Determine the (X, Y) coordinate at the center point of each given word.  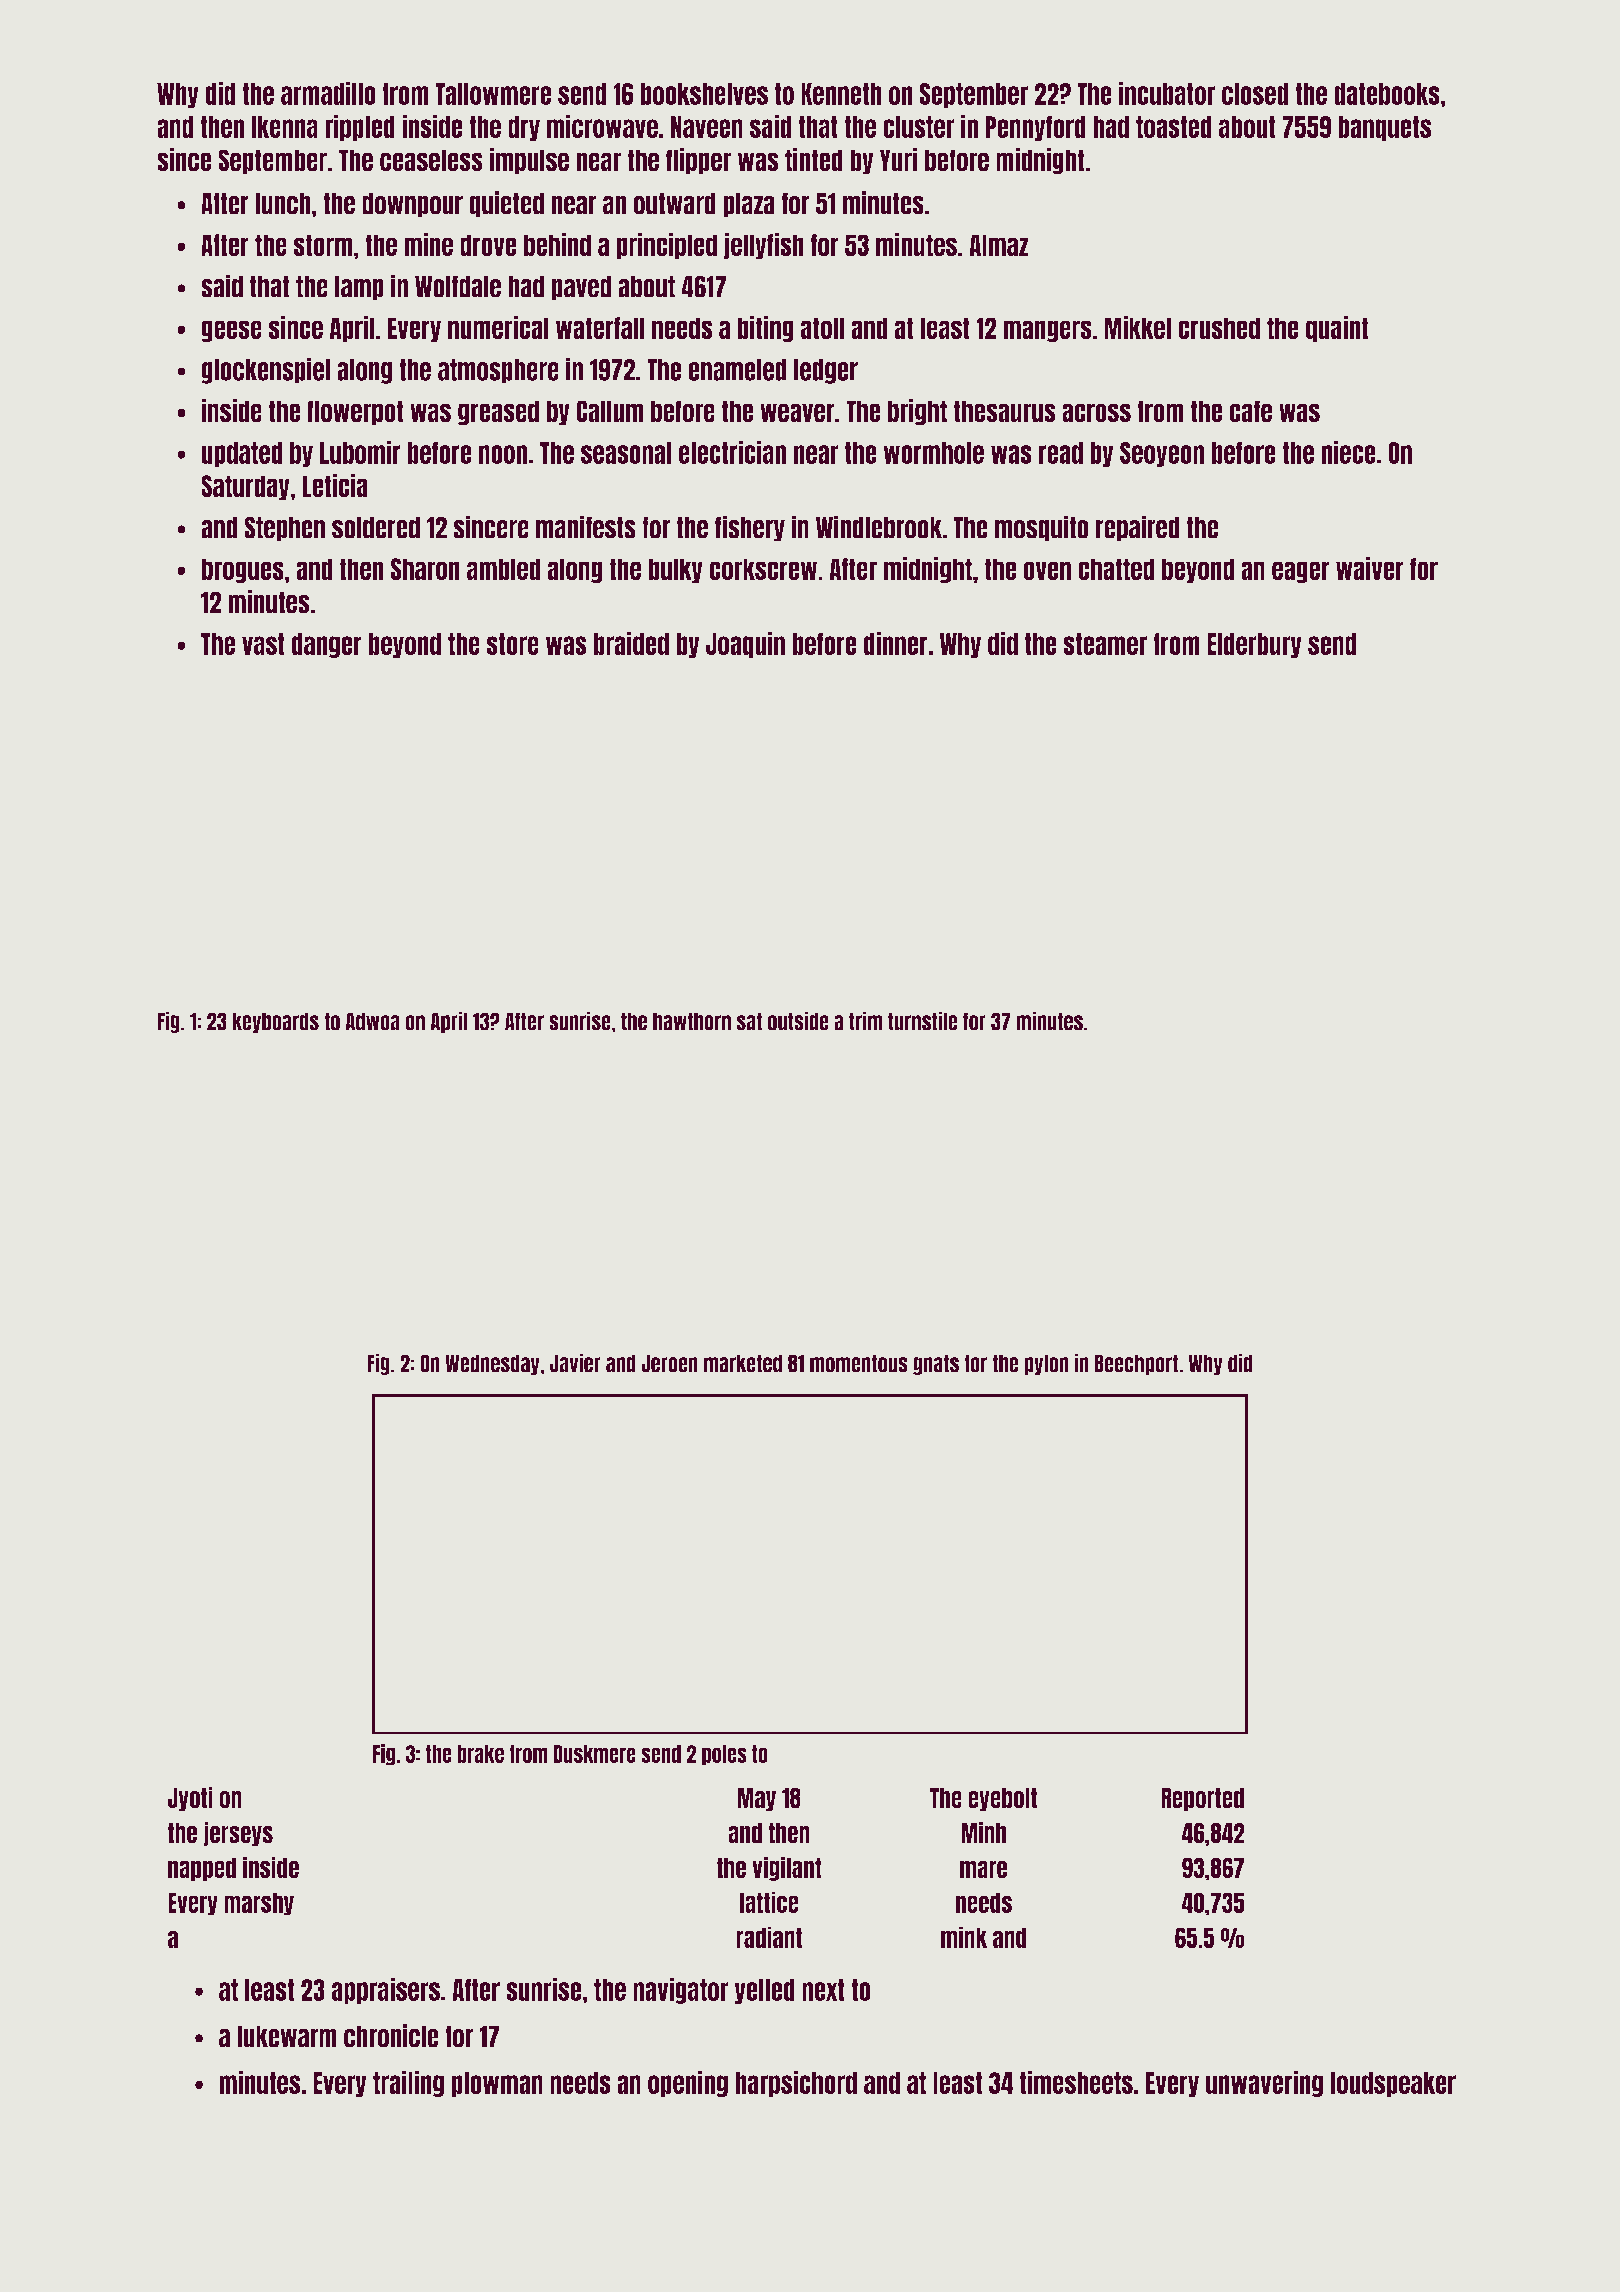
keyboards (275, 1022)
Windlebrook (879, 527)
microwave (602, 126)
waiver (1370, 568)
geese (231, 331)
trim (865, 1021)
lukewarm (287, 2036)
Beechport (1137, 1364)
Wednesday (492, 1364)
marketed (743, 1363)
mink (964, 1937)
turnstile (923, 1021)
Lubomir (360, 452)
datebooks (1387, 94)
